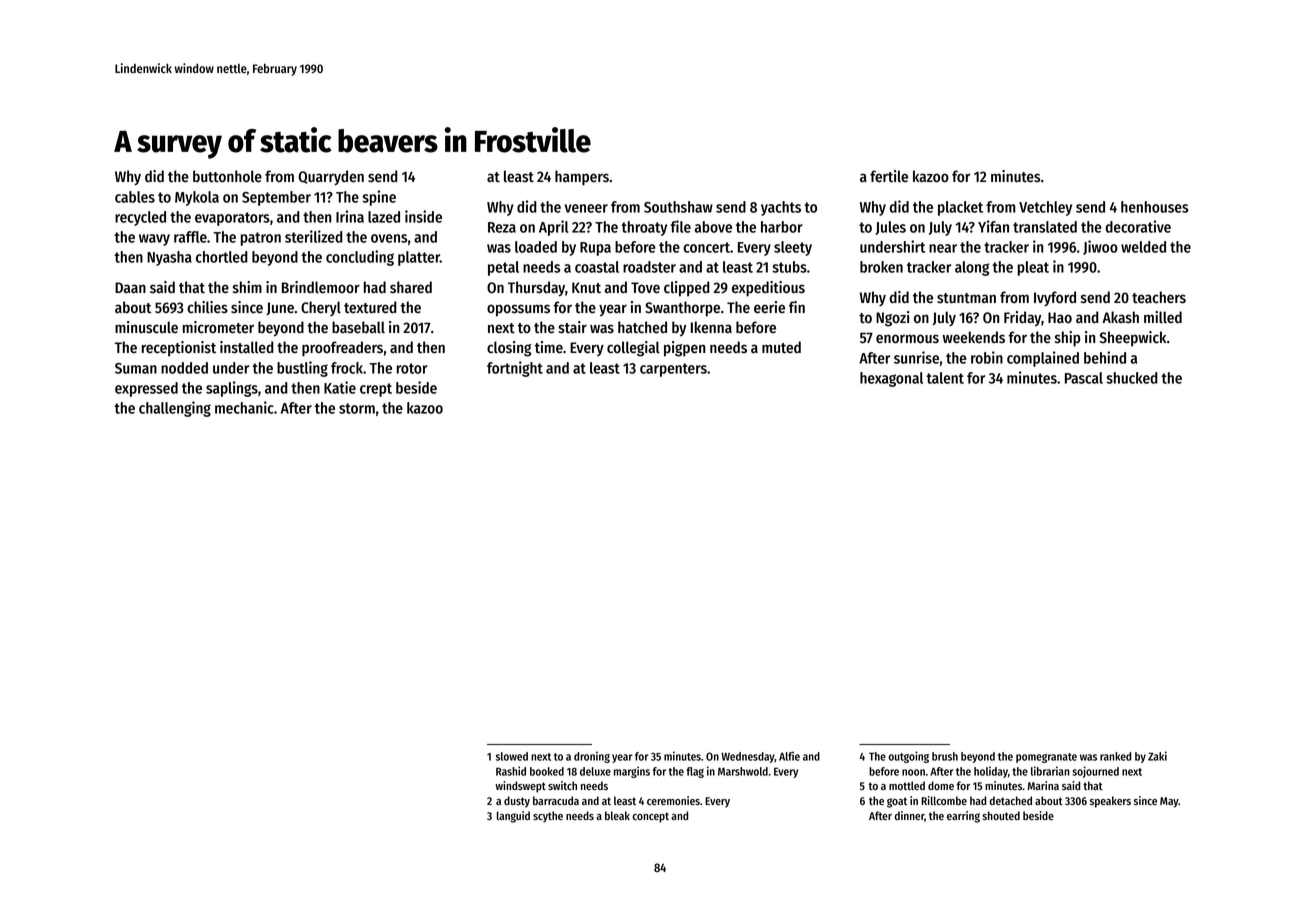 The image size is (1308, 924). I want to click on carpenters, so click(673, 370).
